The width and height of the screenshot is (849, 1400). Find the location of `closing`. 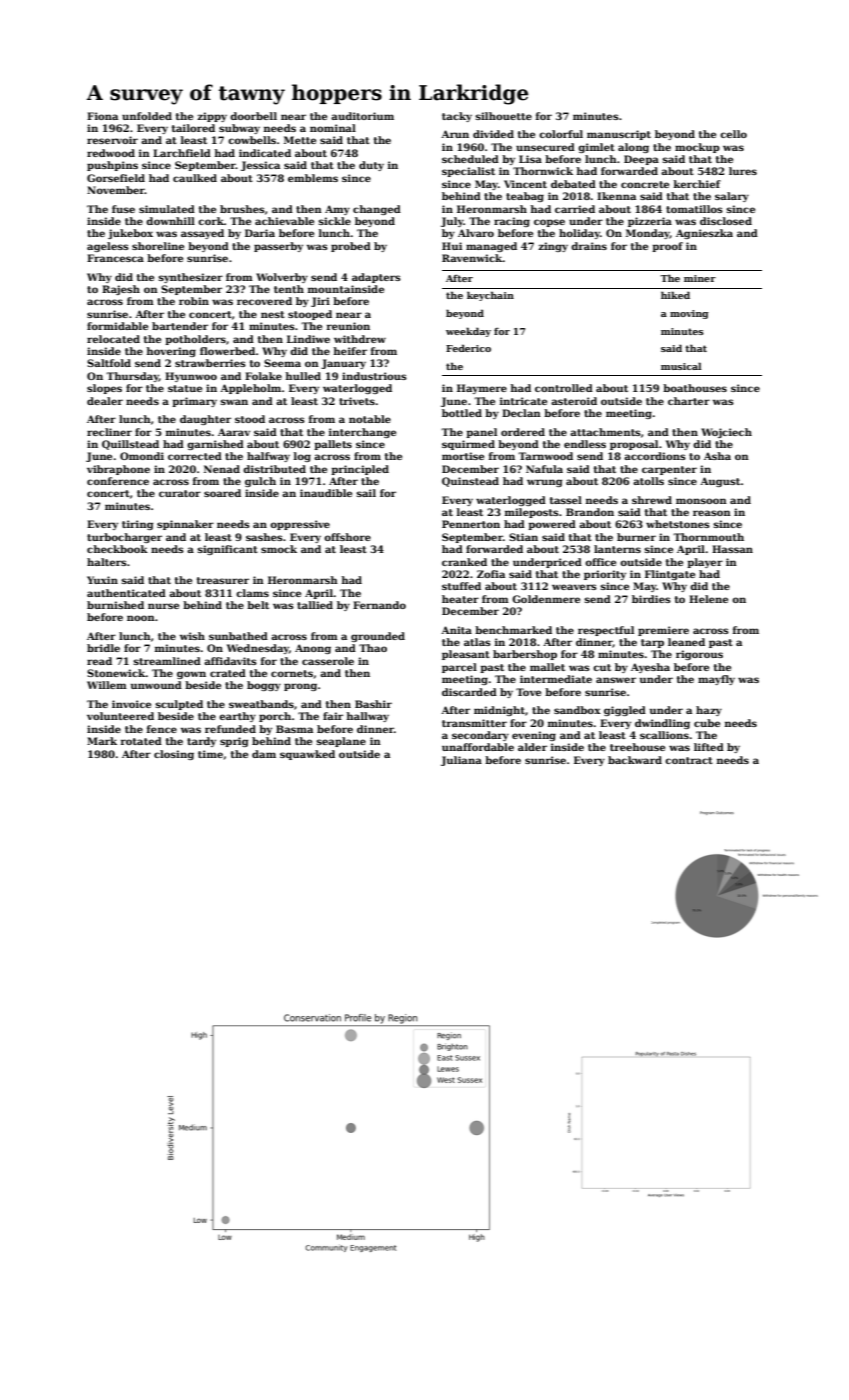

closing is located at coordinates (174, 755).
